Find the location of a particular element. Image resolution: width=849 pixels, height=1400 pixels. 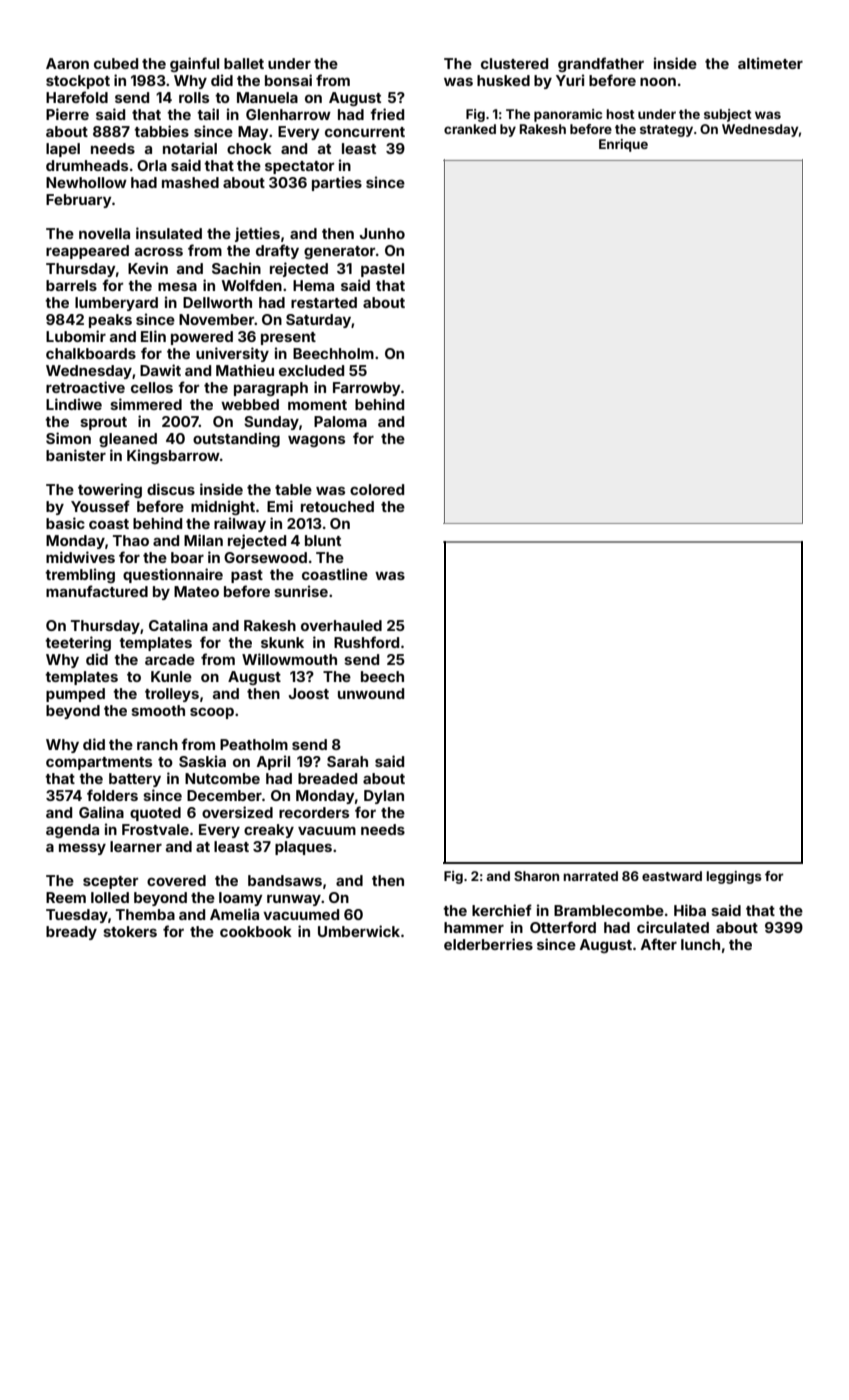

notarial is located at coordinates (190, 148).
